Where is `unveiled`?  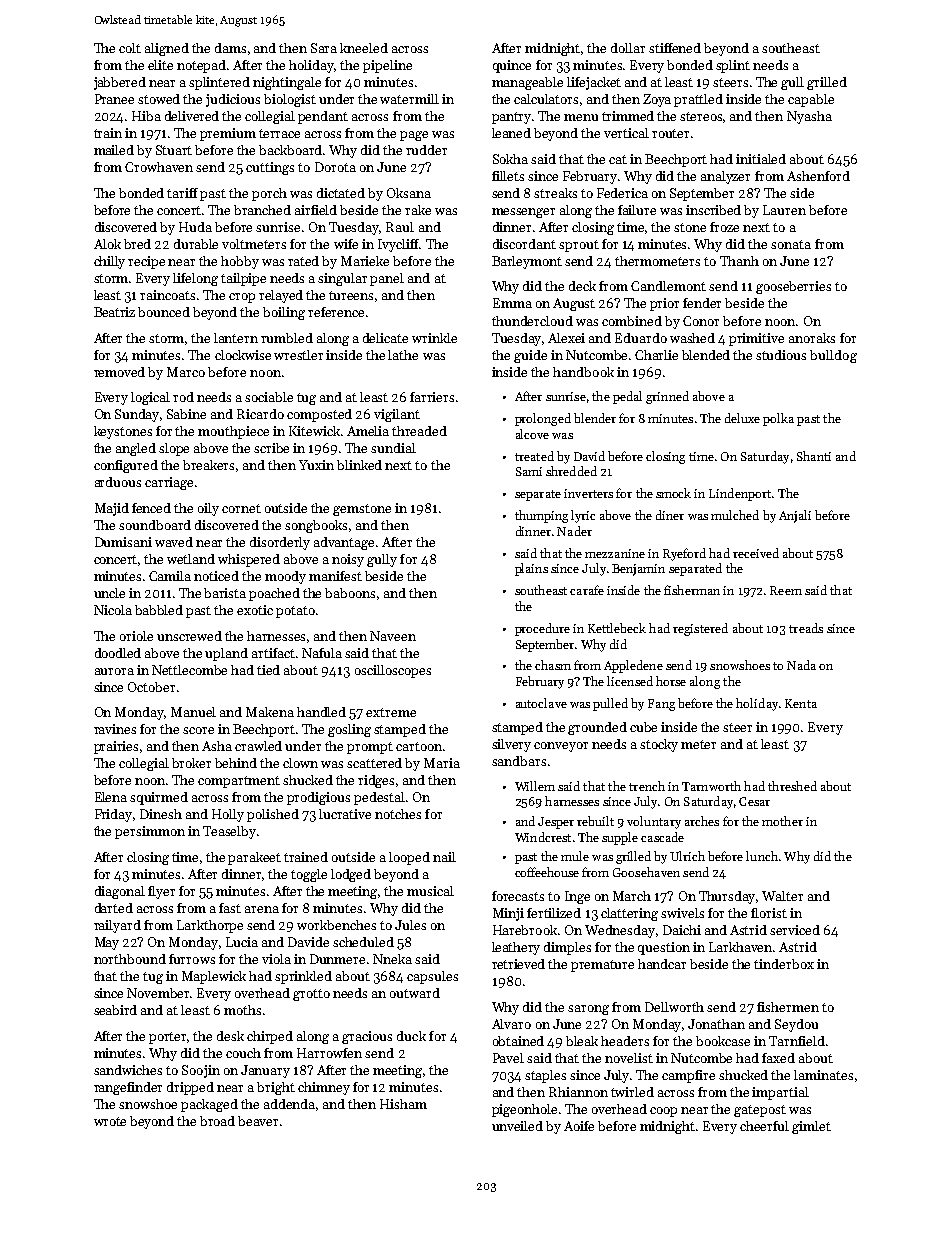
unveiled is located at coordinates (517, 1126).
